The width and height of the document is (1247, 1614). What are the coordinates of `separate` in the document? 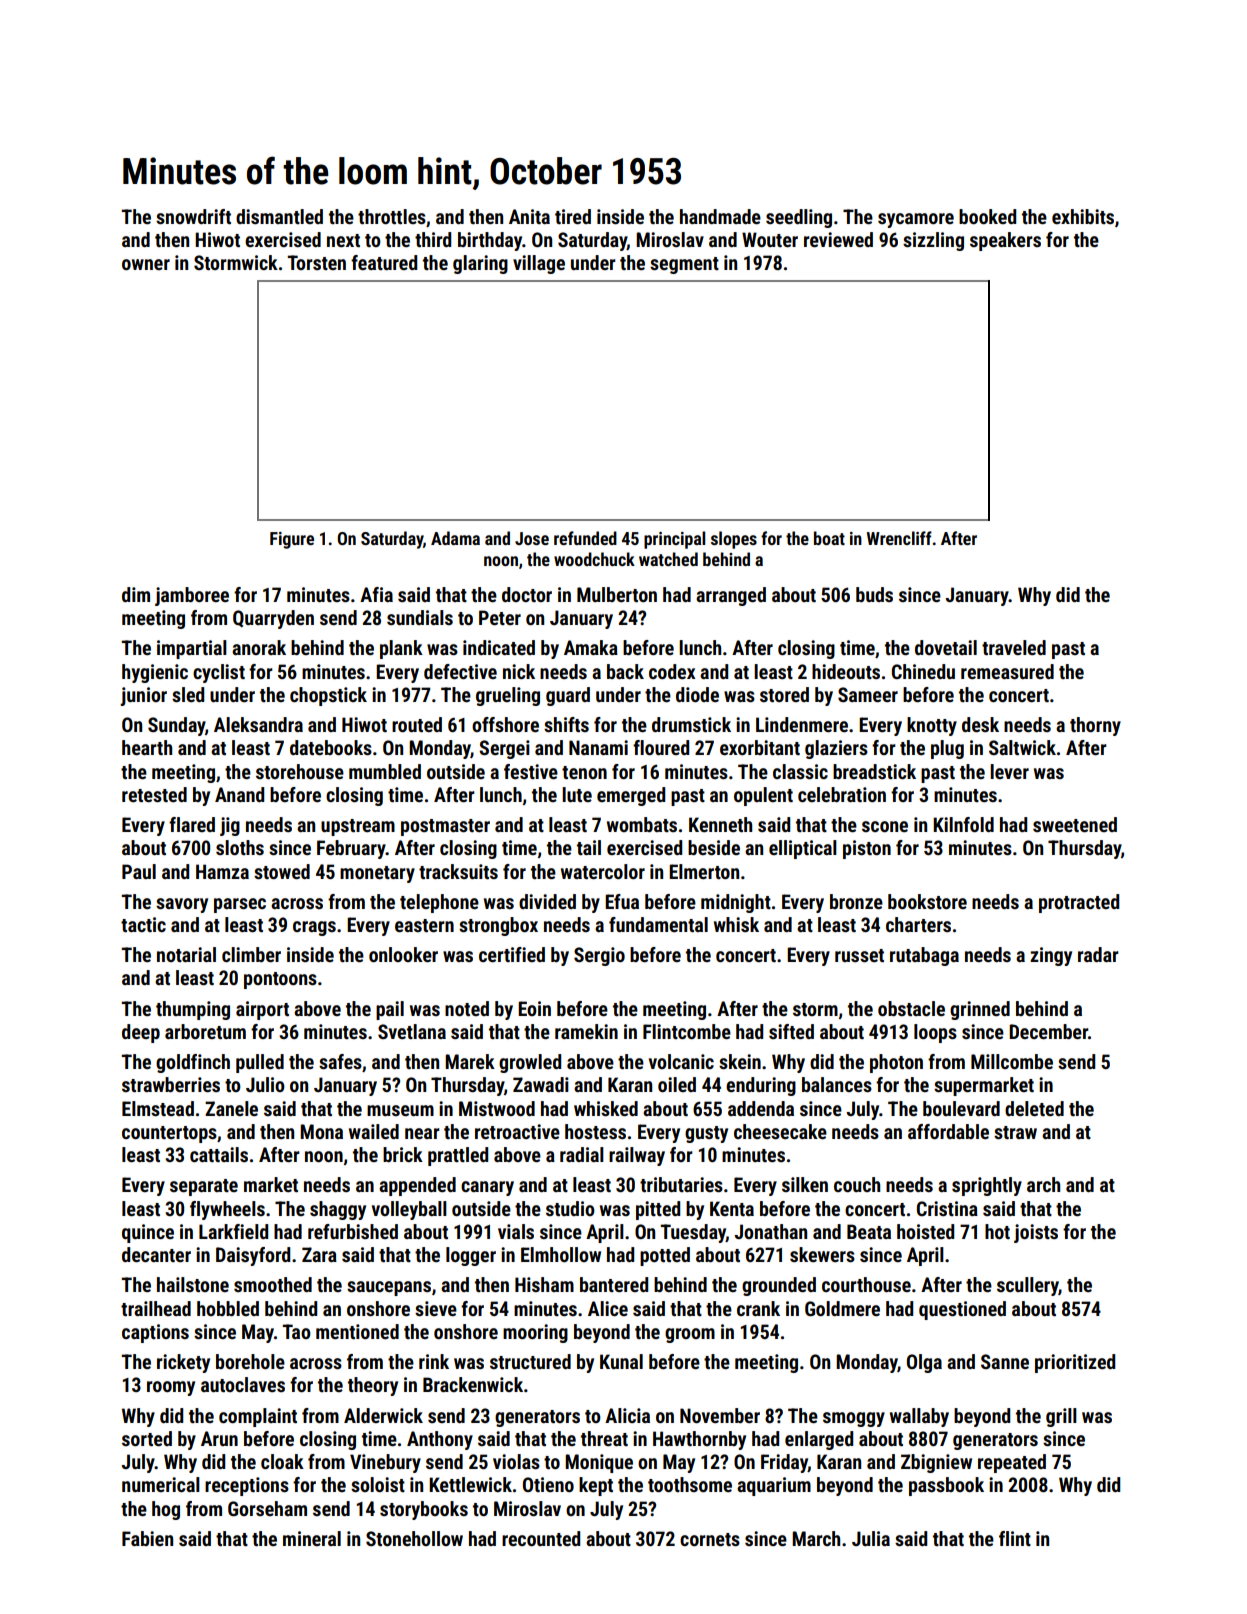 It's located at (204, 1187).
